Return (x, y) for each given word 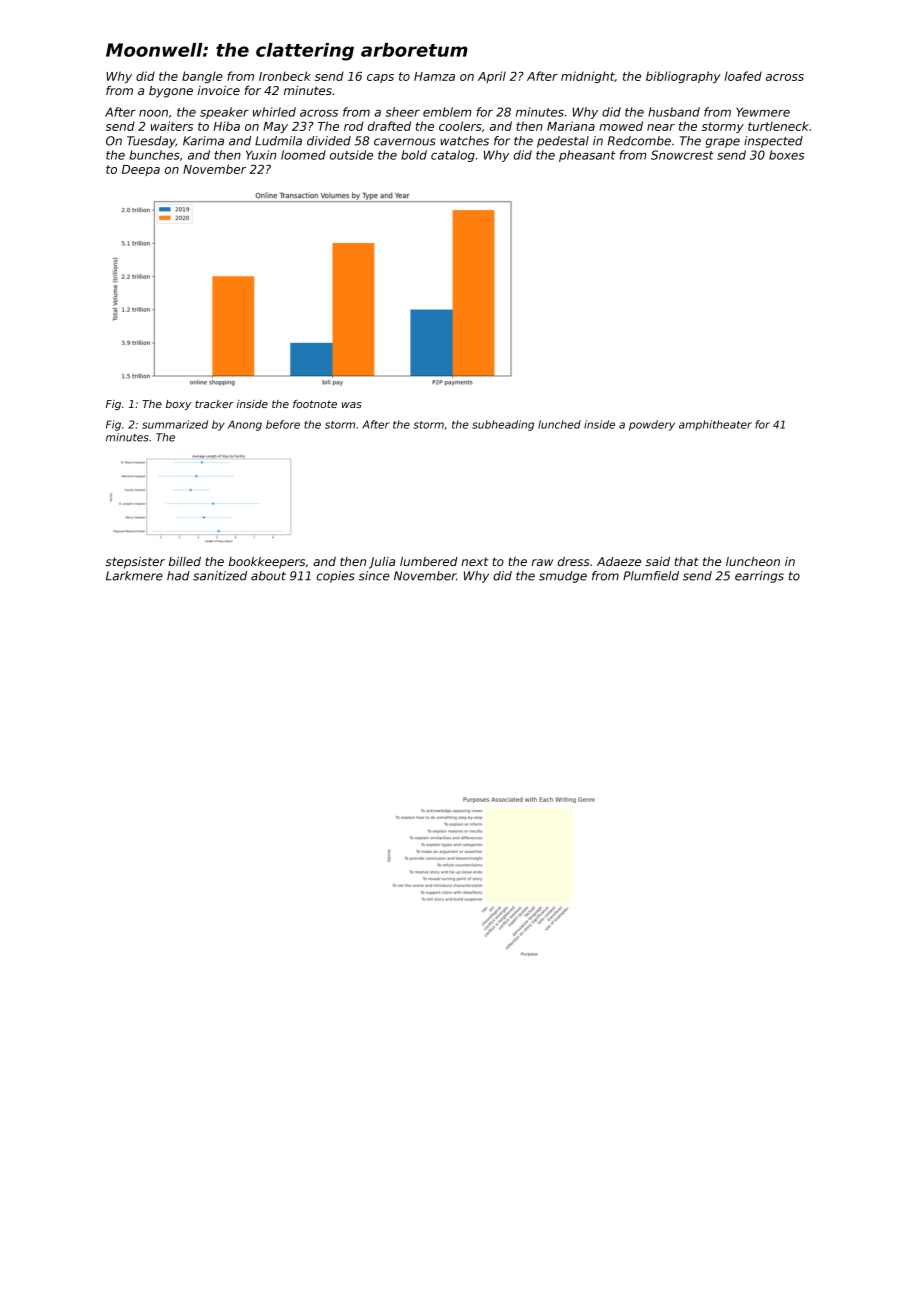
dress (573, 561)
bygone (171, 92)
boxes (786, 155)
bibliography (683, 77)
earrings (759, 577)
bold (414, 155)
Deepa (141, 170)
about (268, 576)
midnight (588, 77)
